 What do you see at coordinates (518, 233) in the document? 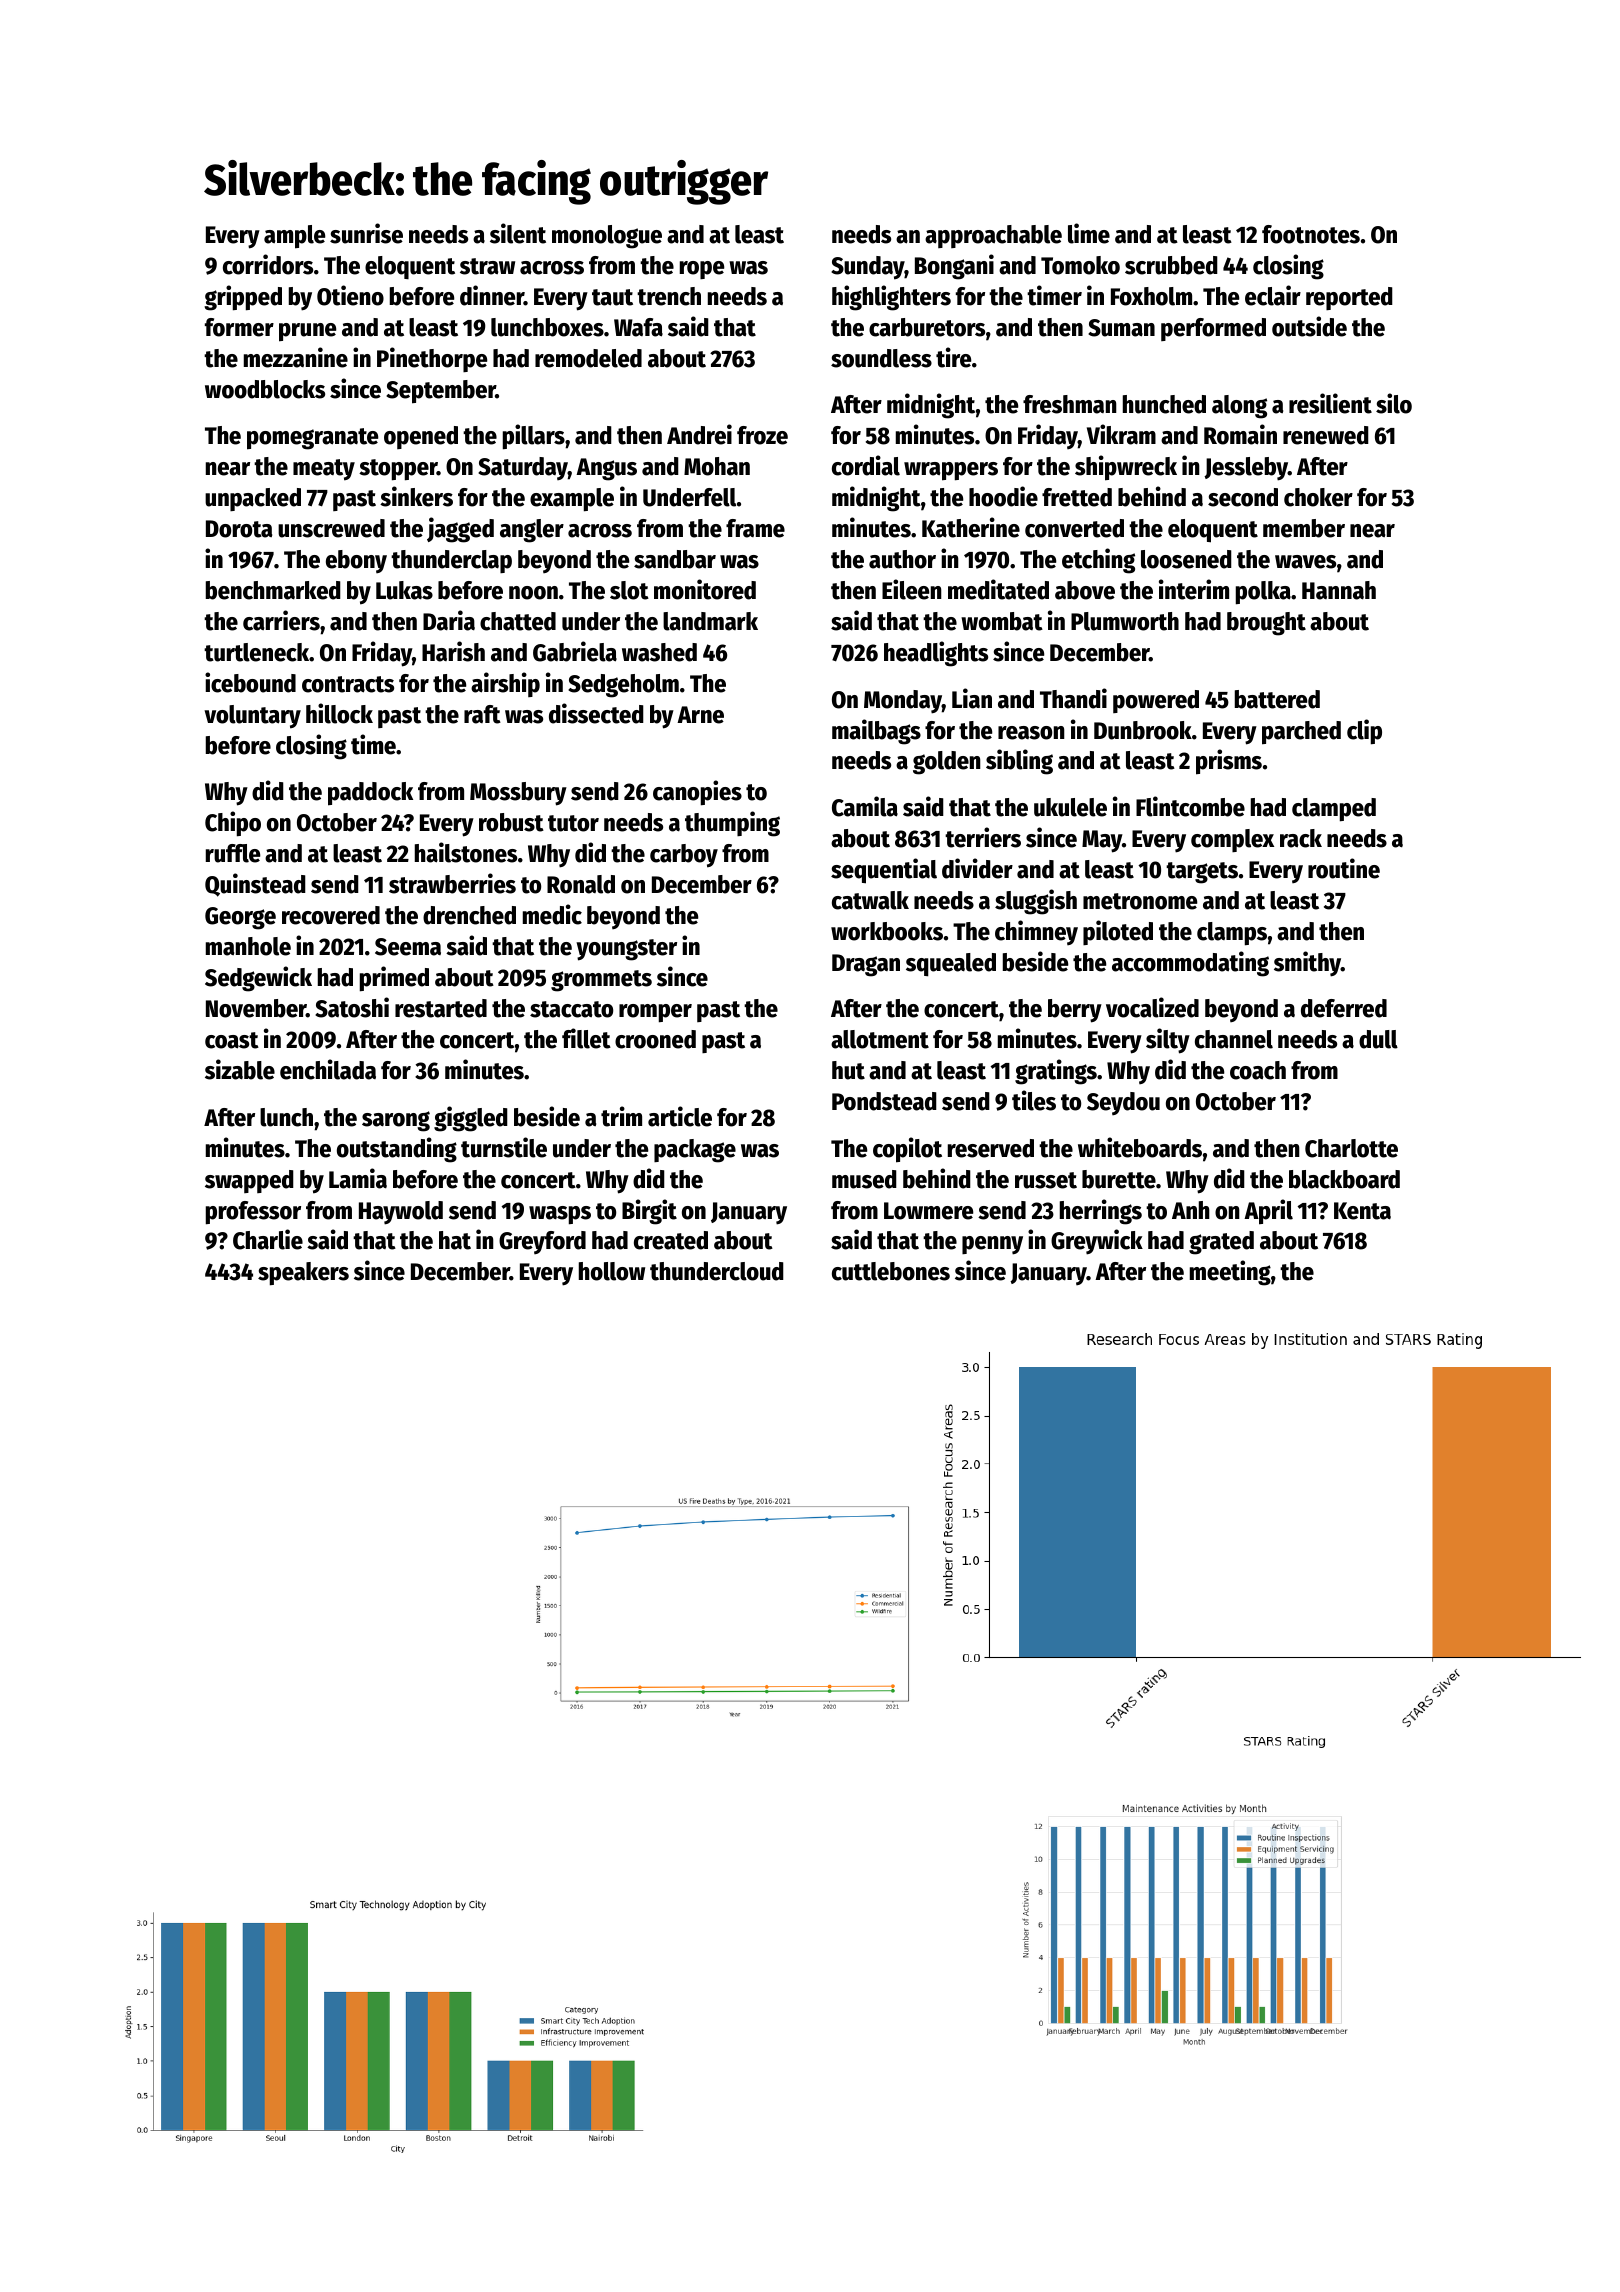
I see `silent` at bounding box center [518, 233].
